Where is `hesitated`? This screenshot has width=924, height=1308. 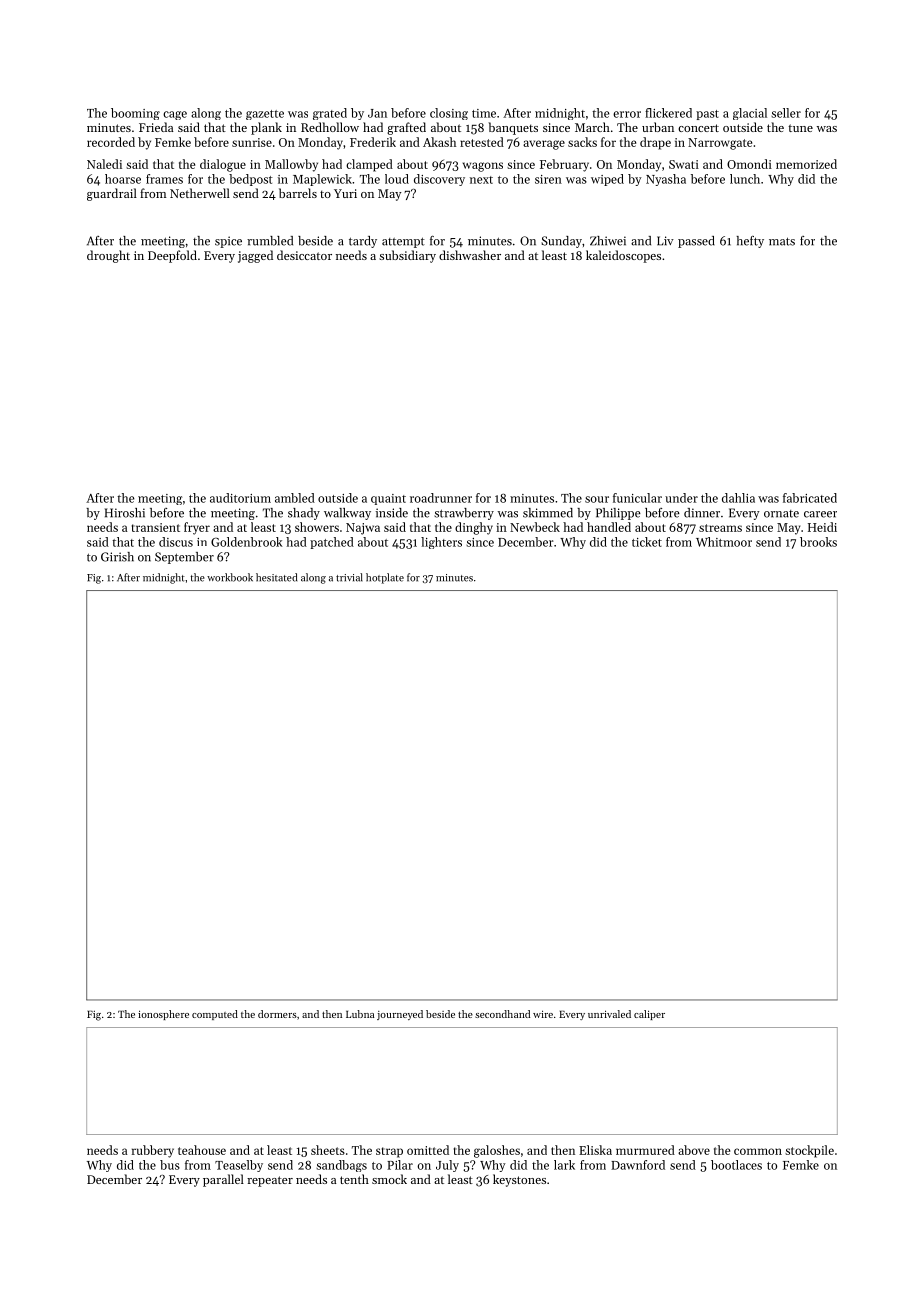
hesitated is located at coordinates (276, 577).
